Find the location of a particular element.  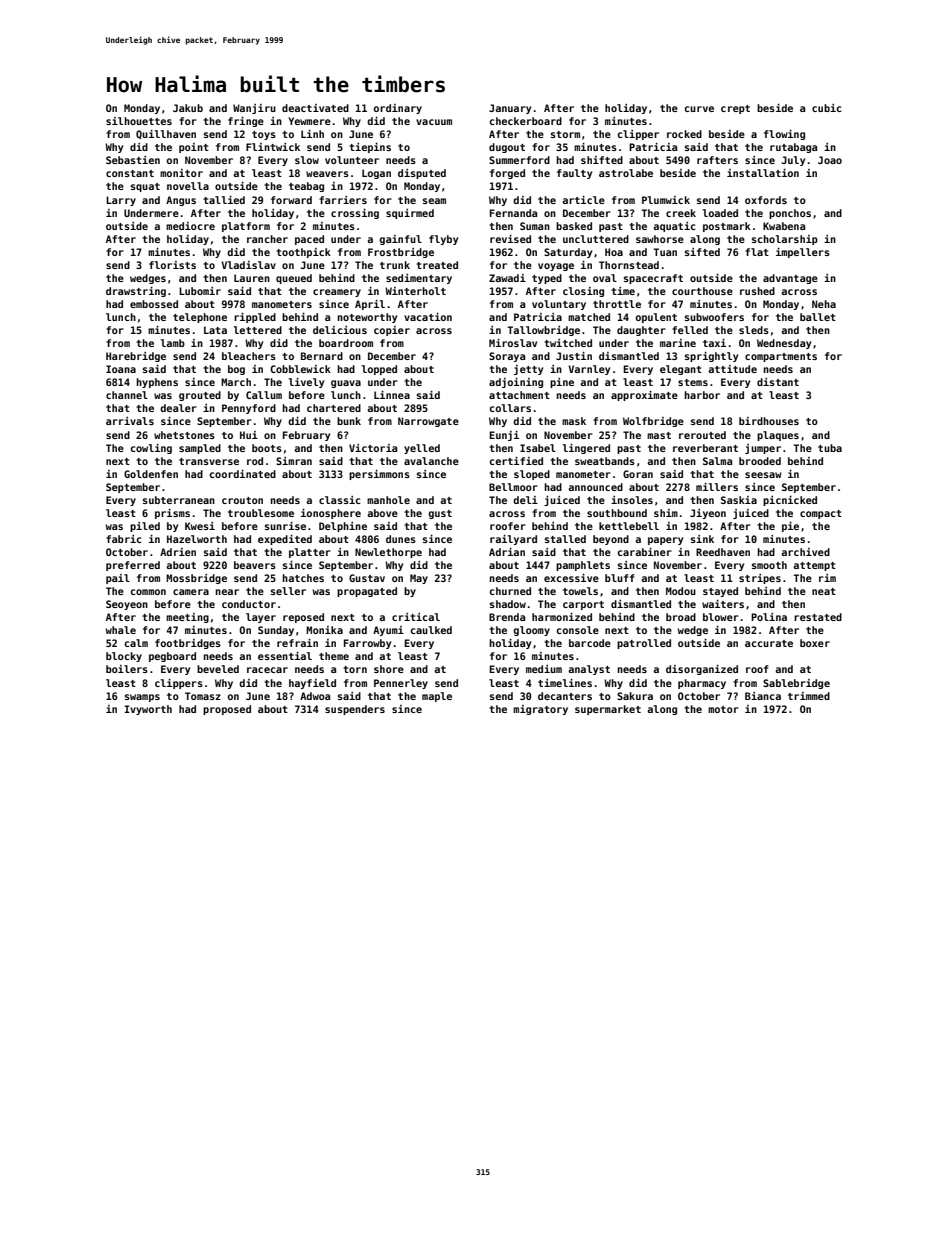

Newlethorpe is located at coordinates (388, 553).
